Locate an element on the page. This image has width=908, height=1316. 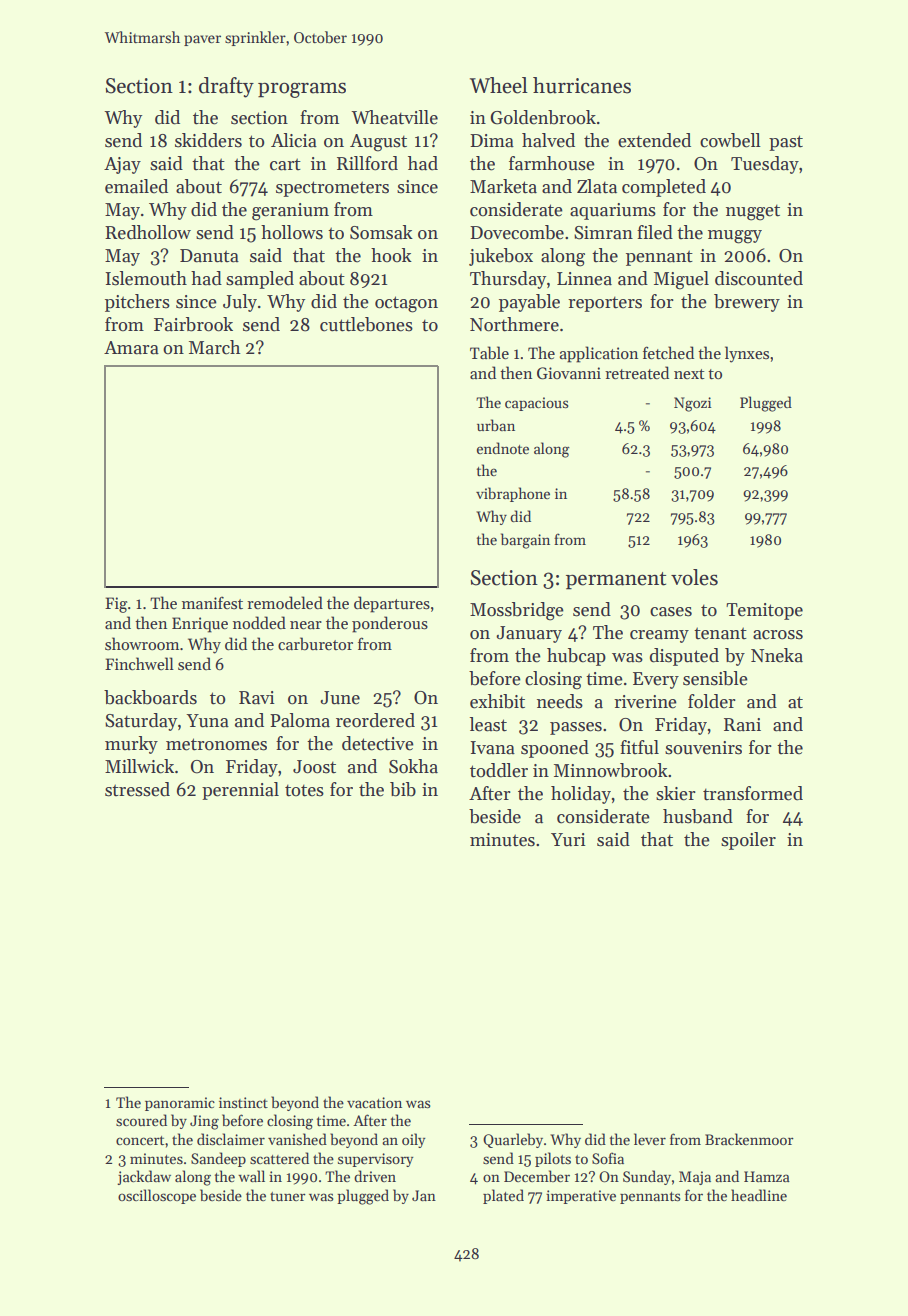
Dima is located at coordinates (492, 141).
